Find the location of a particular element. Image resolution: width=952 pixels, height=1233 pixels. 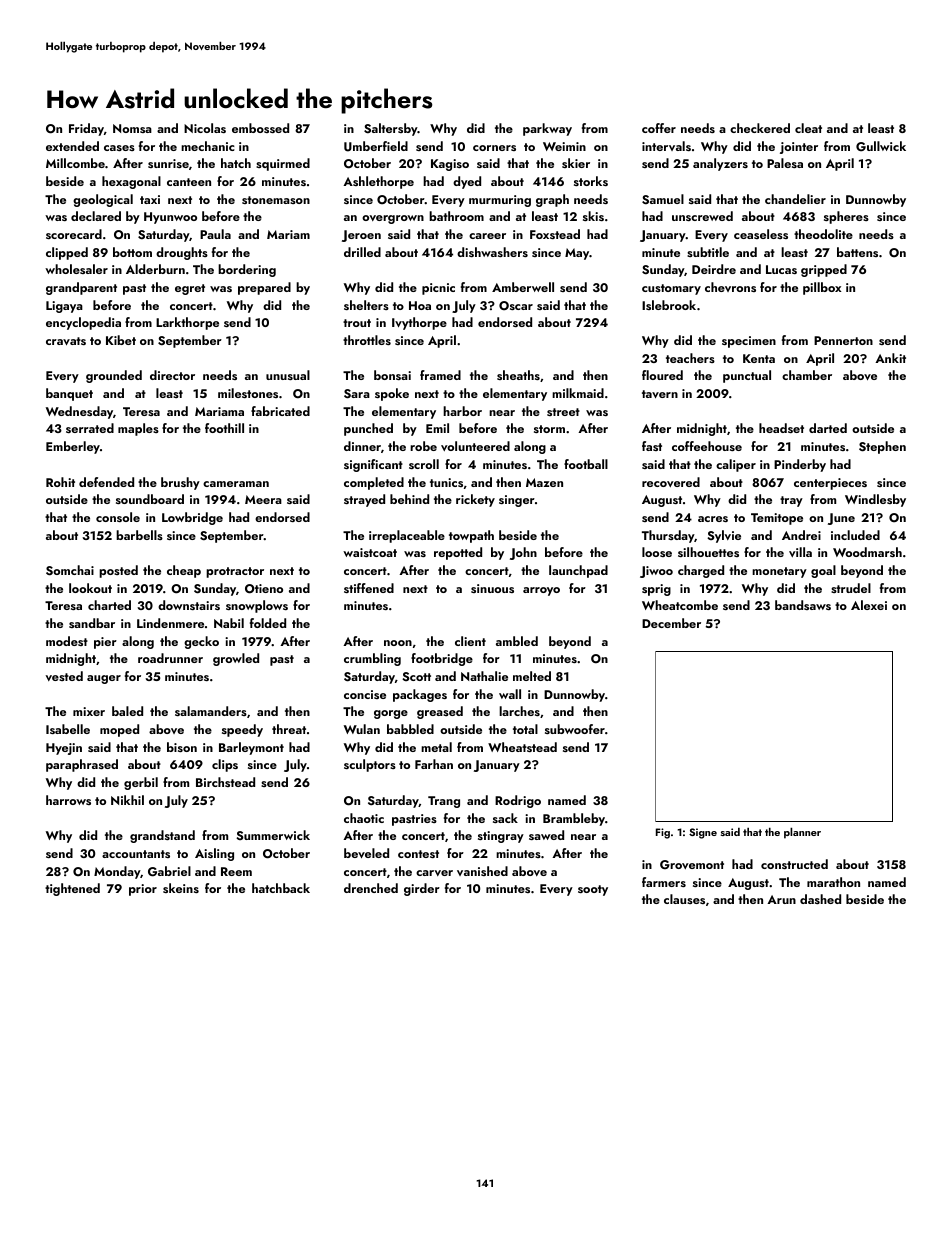

analyzers is located at coordinates (720, 164).
